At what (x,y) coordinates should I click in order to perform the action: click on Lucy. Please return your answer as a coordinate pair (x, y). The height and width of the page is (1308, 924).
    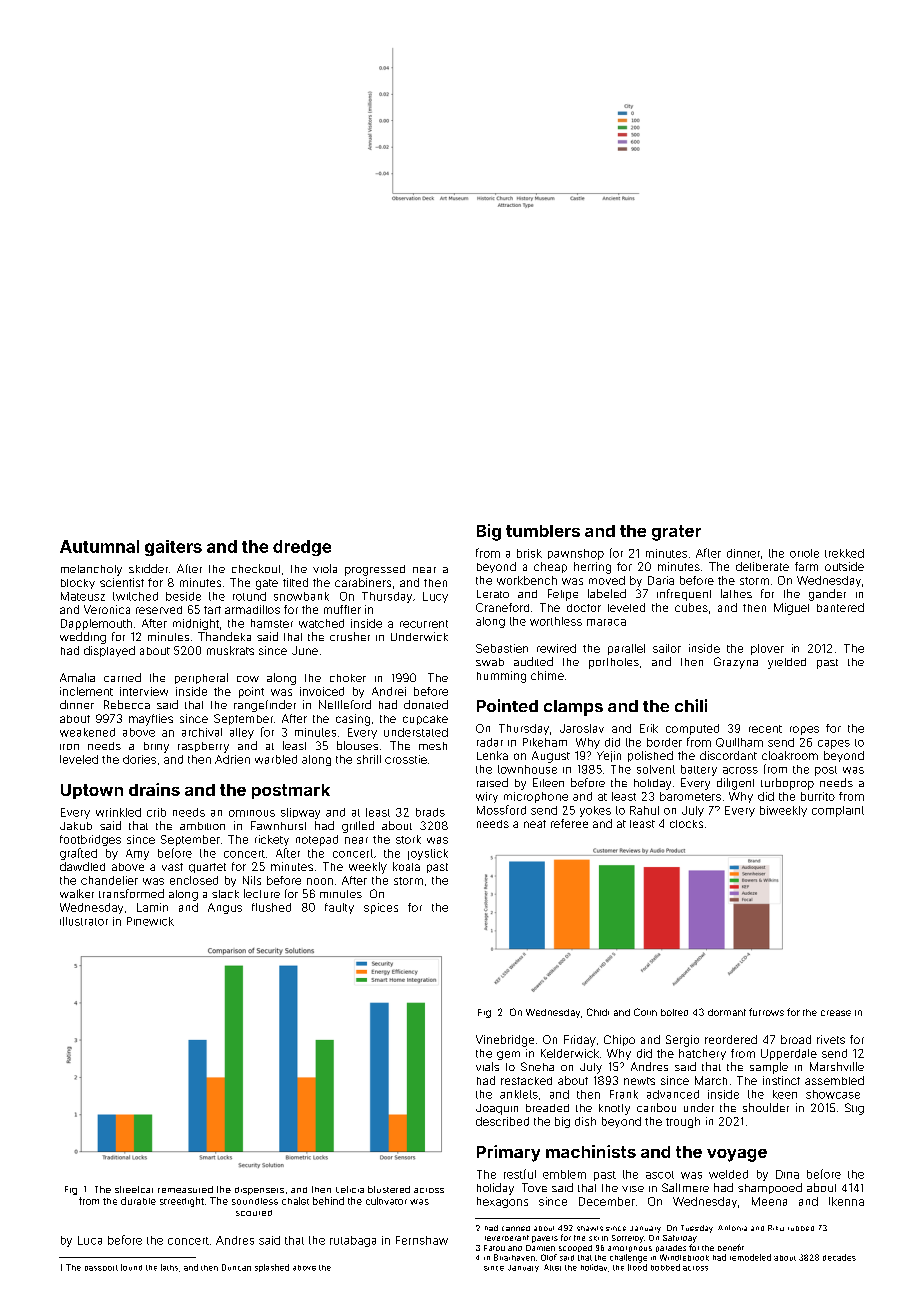
    Looking at the image, I should click on (435, 597).
